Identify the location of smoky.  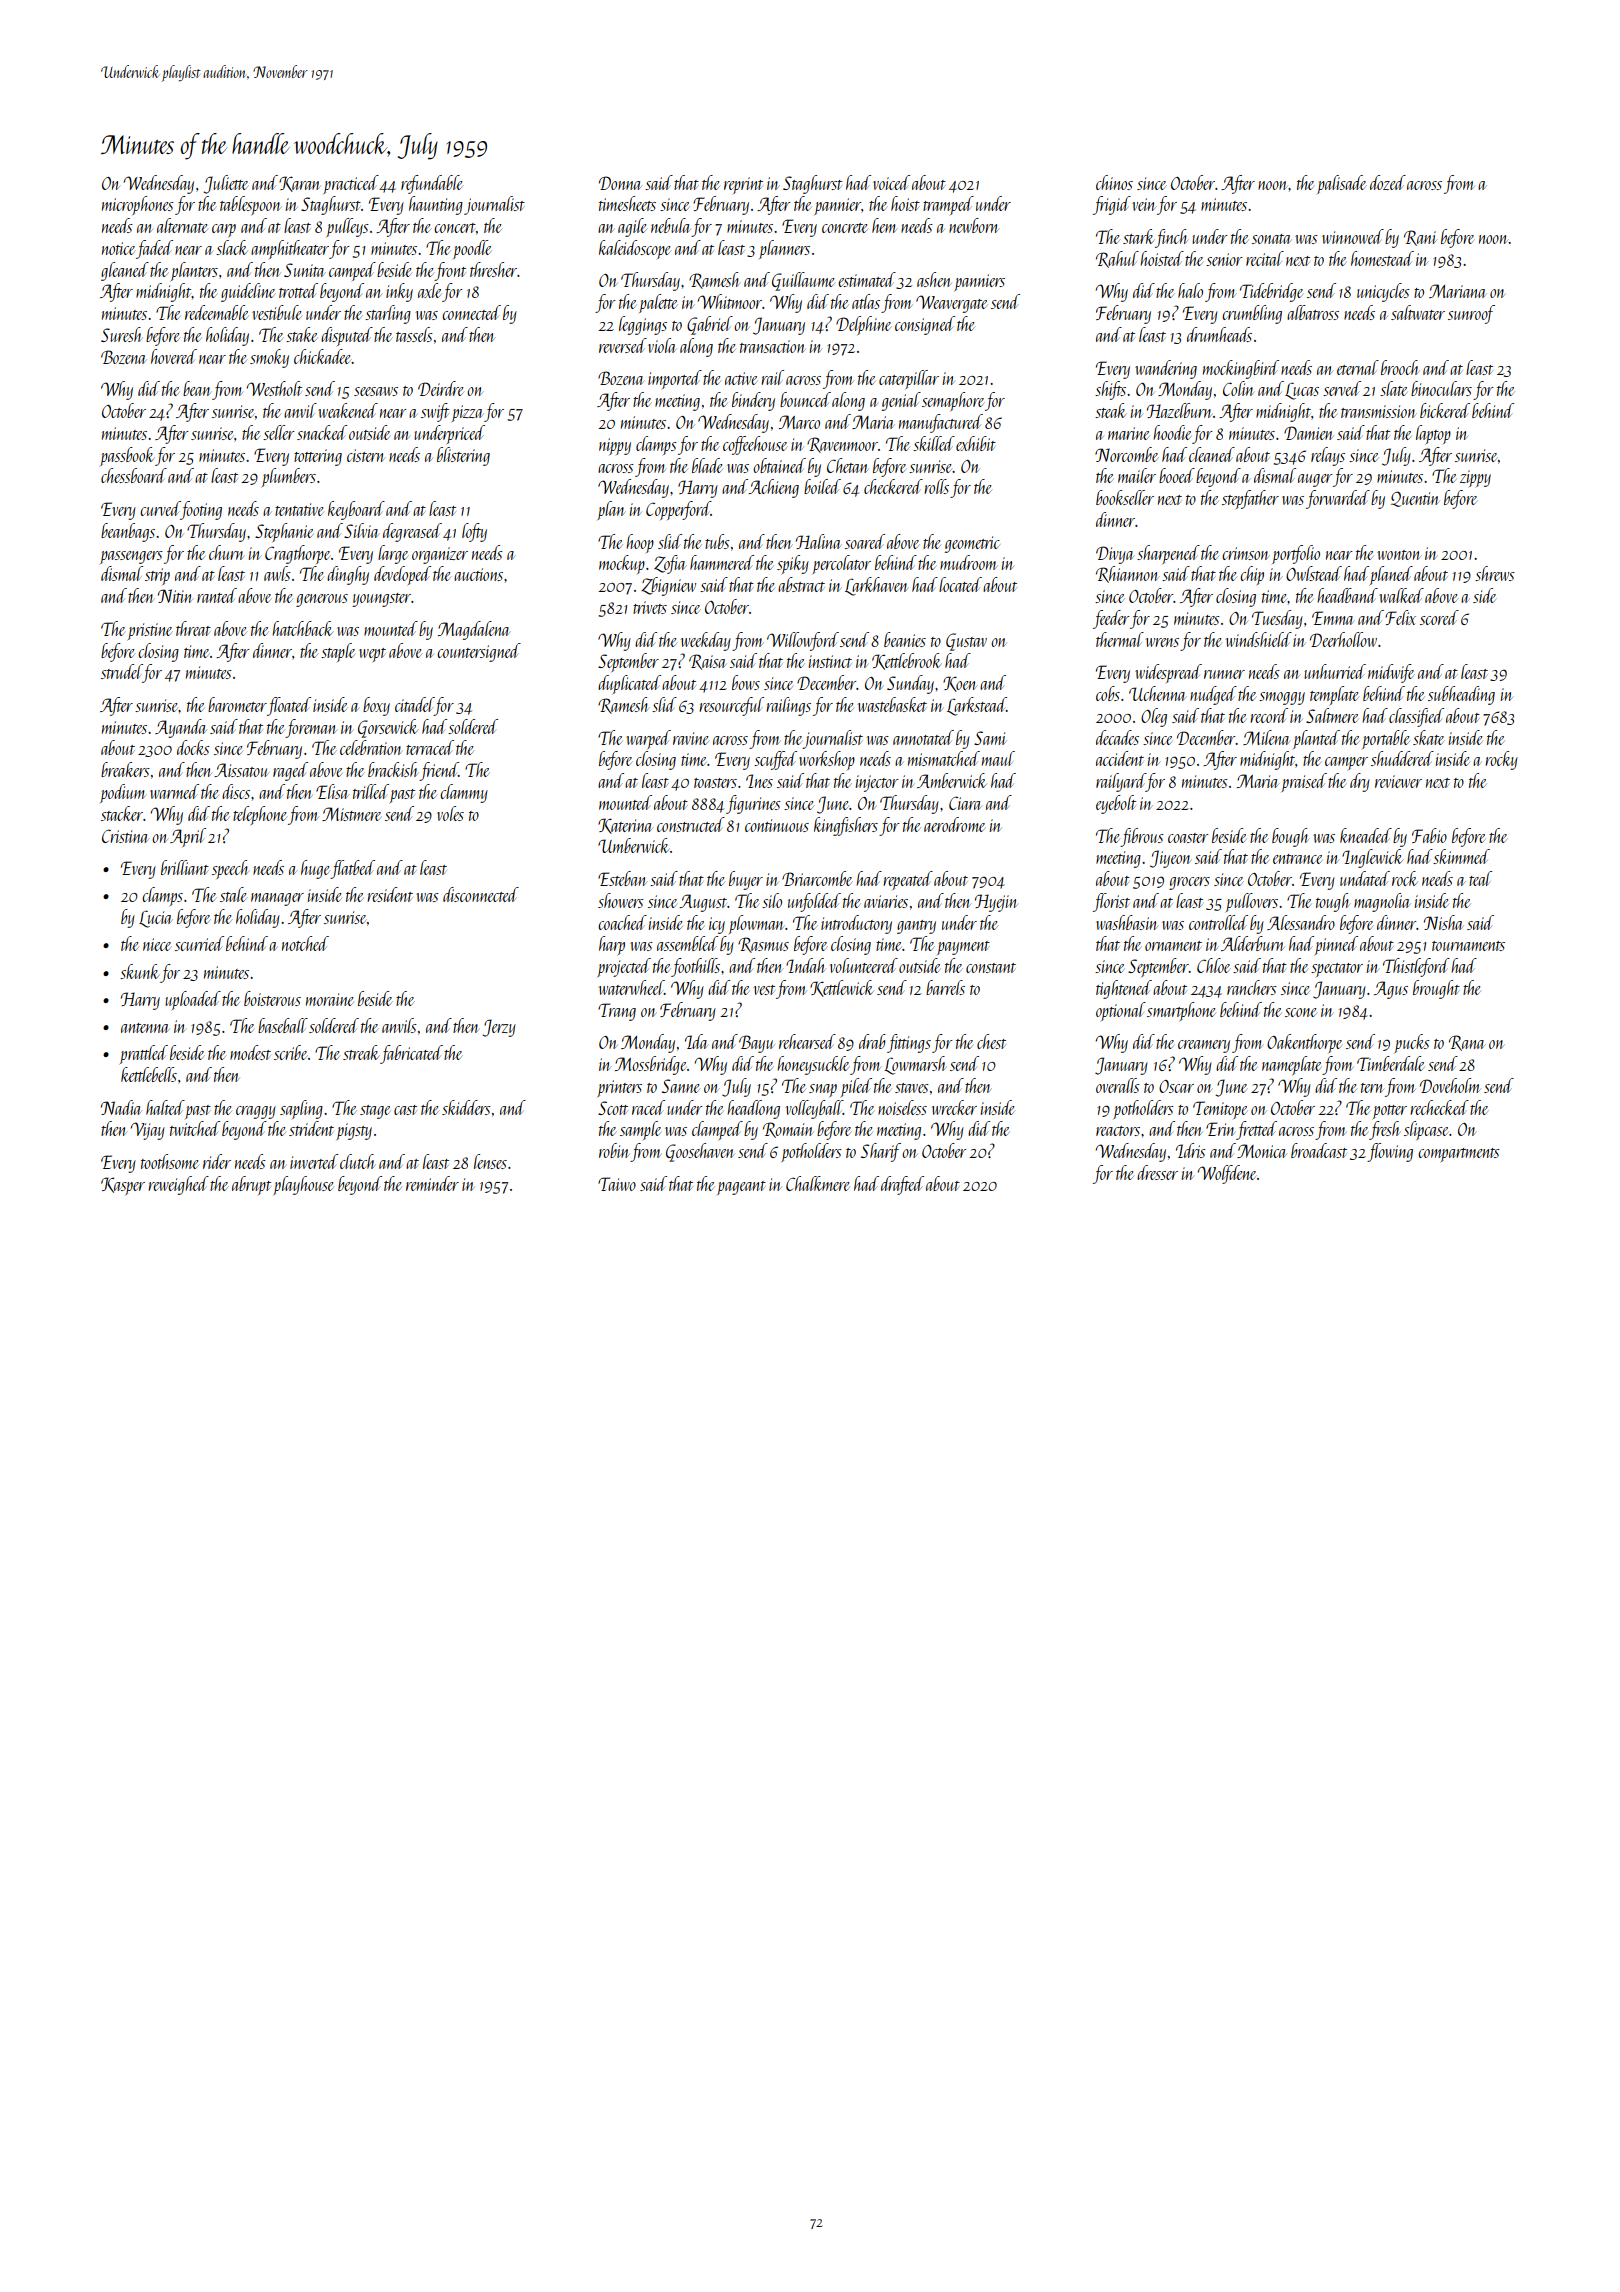
(269, 358).
